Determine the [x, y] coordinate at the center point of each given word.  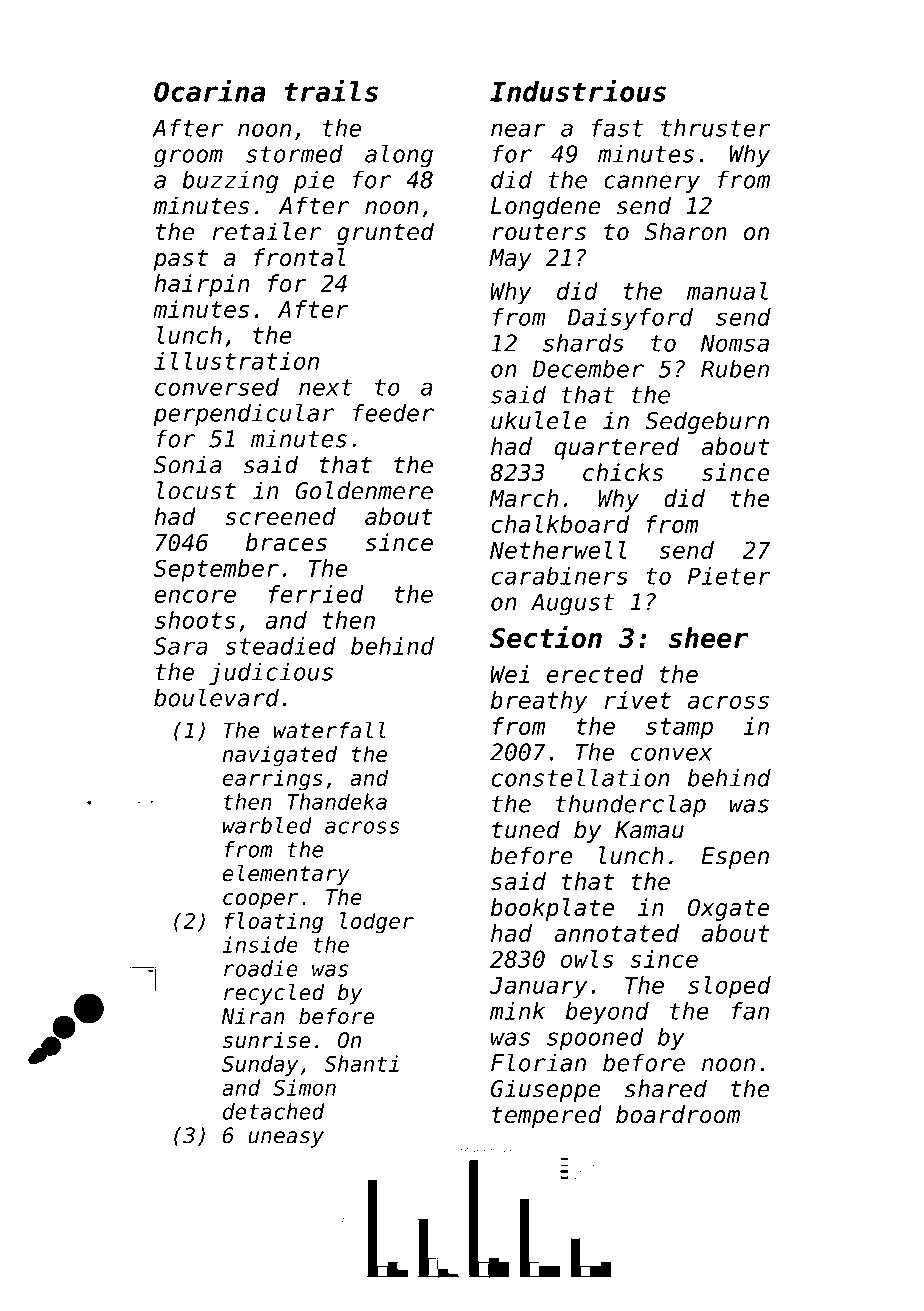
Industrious [578, 90]
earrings [273, 780]
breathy [539, 702]
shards [583, 343]
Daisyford [630, 319]
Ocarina [210, 90]
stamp [679, 729]
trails [331, 90]
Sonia [188, 464]
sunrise [267, 1039]
